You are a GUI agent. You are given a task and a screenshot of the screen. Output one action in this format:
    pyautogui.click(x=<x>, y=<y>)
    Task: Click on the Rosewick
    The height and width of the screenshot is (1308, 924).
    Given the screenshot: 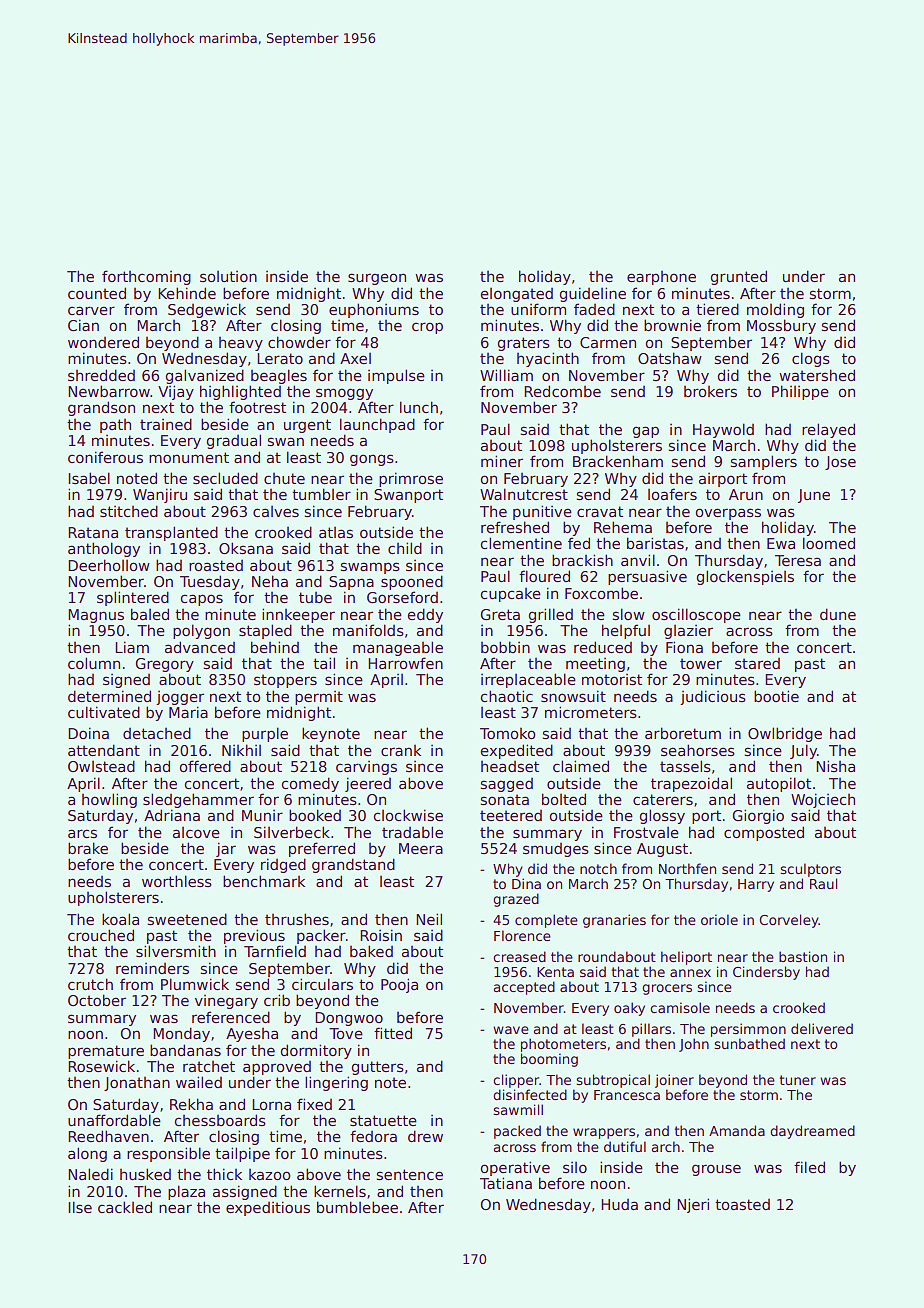 What is the action you would take?
    pyautogui.click(x=101, y=1066)
